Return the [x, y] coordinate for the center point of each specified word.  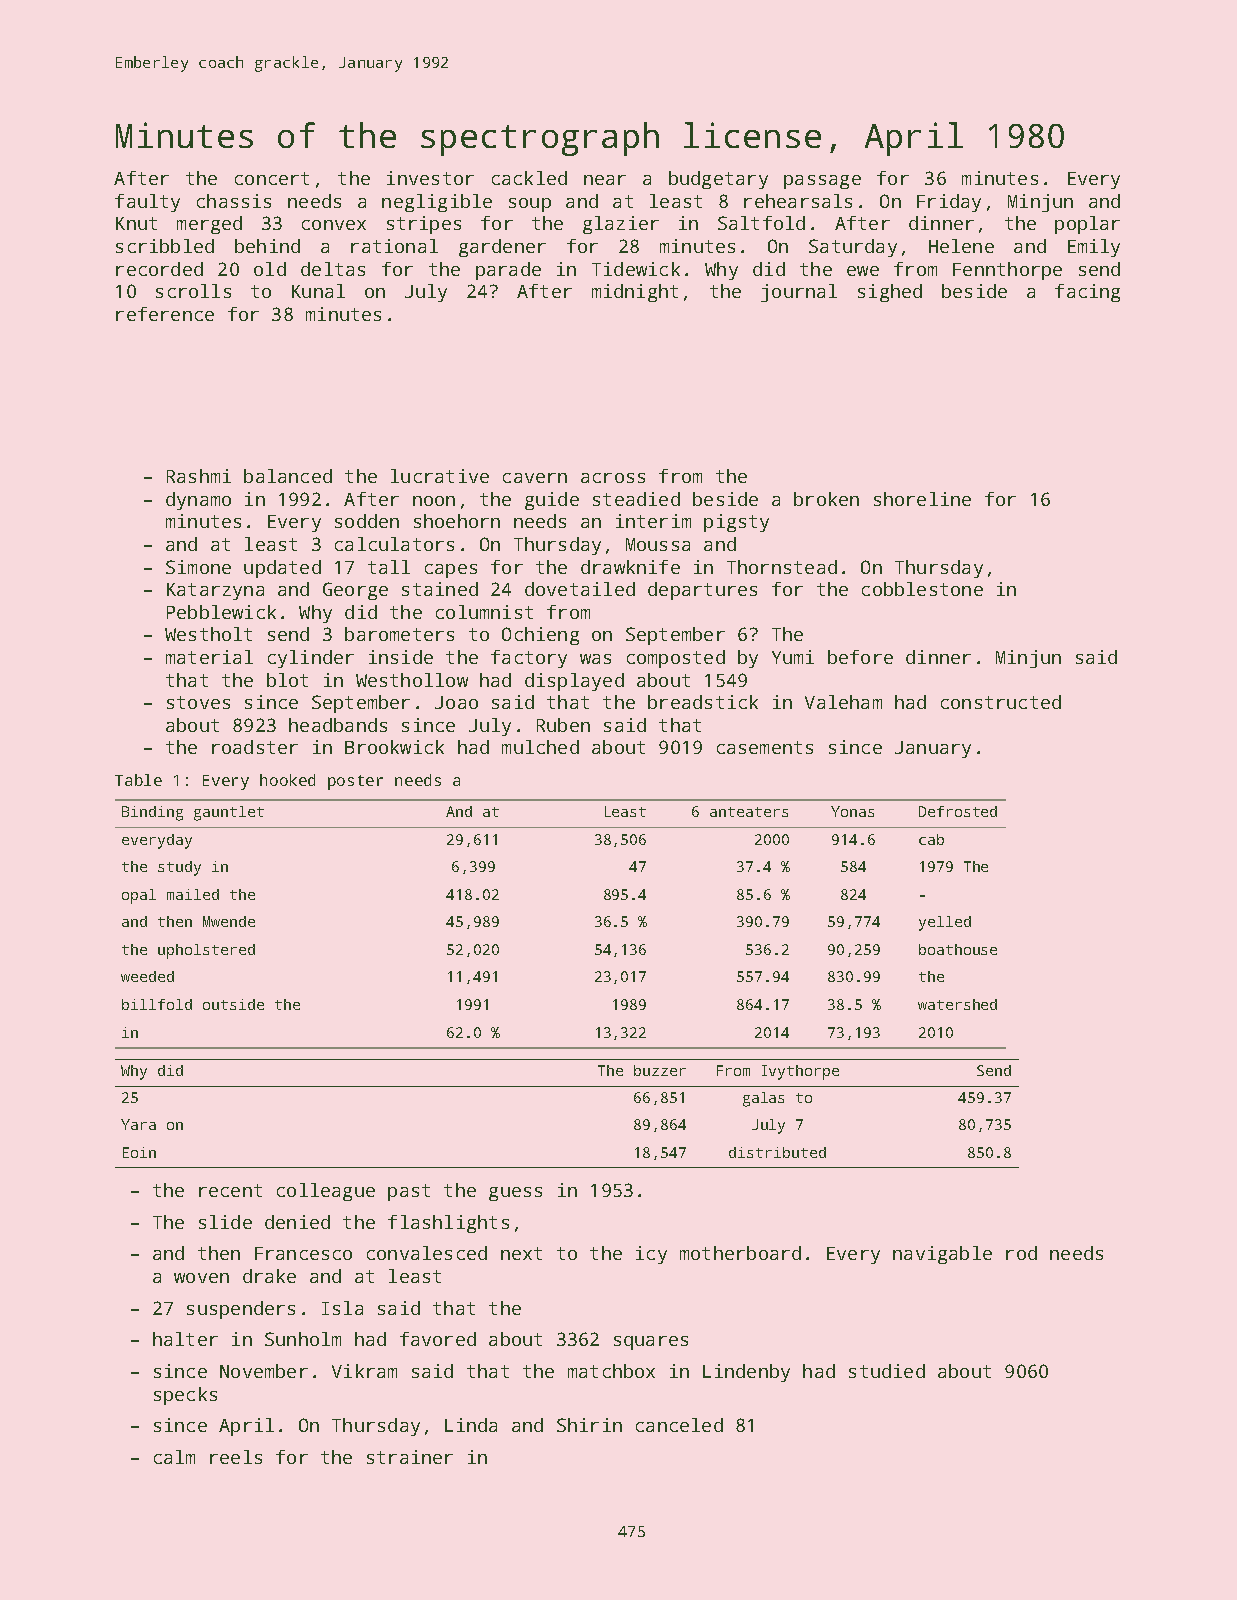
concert [272, 178]
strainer [410, 1457]
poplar [1087, 225]
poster [355, 782]
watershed [957, 1004]
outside [233, 1004]
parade [508, 271]
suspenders [241, 1310]
